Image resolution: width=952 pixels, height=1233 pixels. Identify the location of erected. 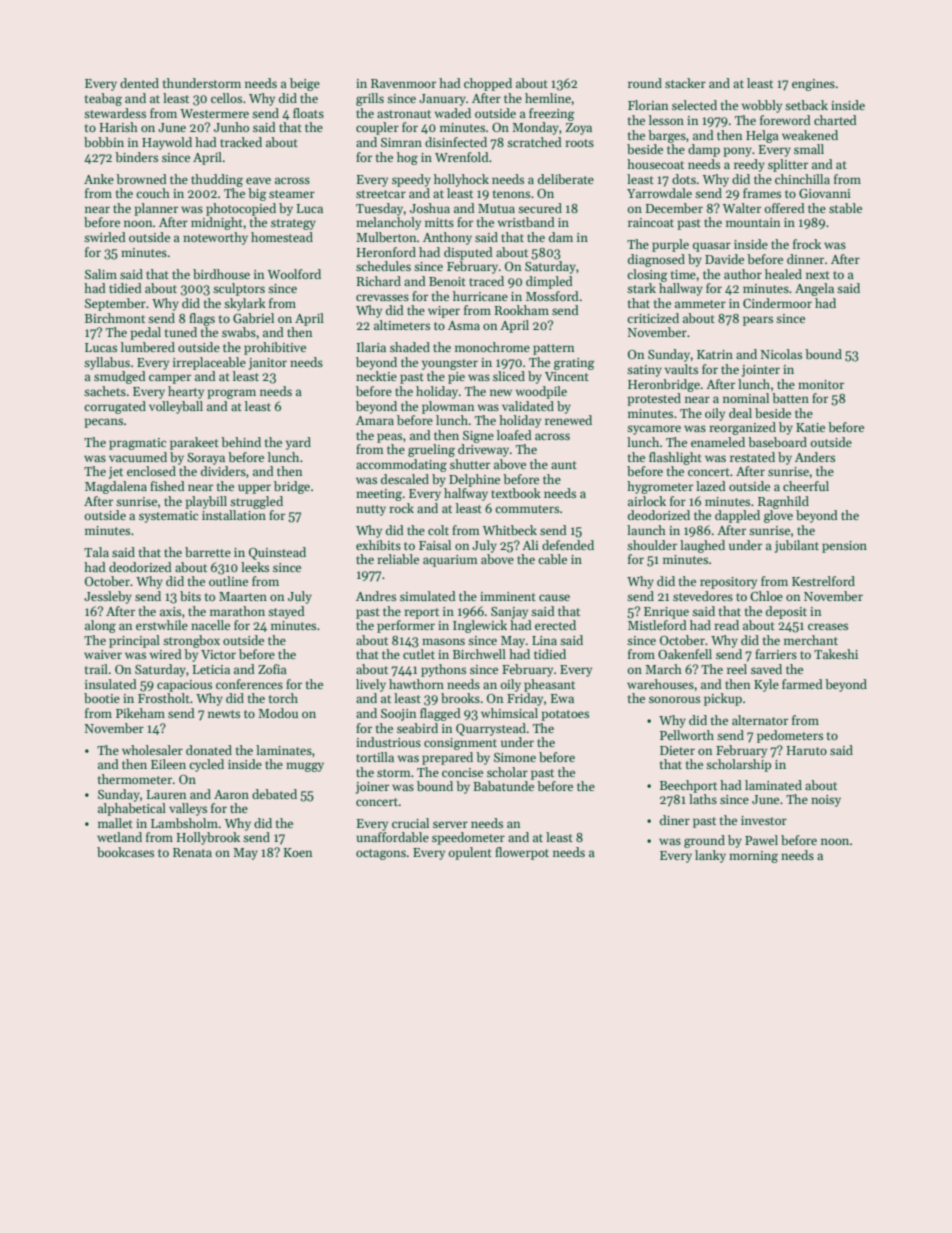
(555, 625).
